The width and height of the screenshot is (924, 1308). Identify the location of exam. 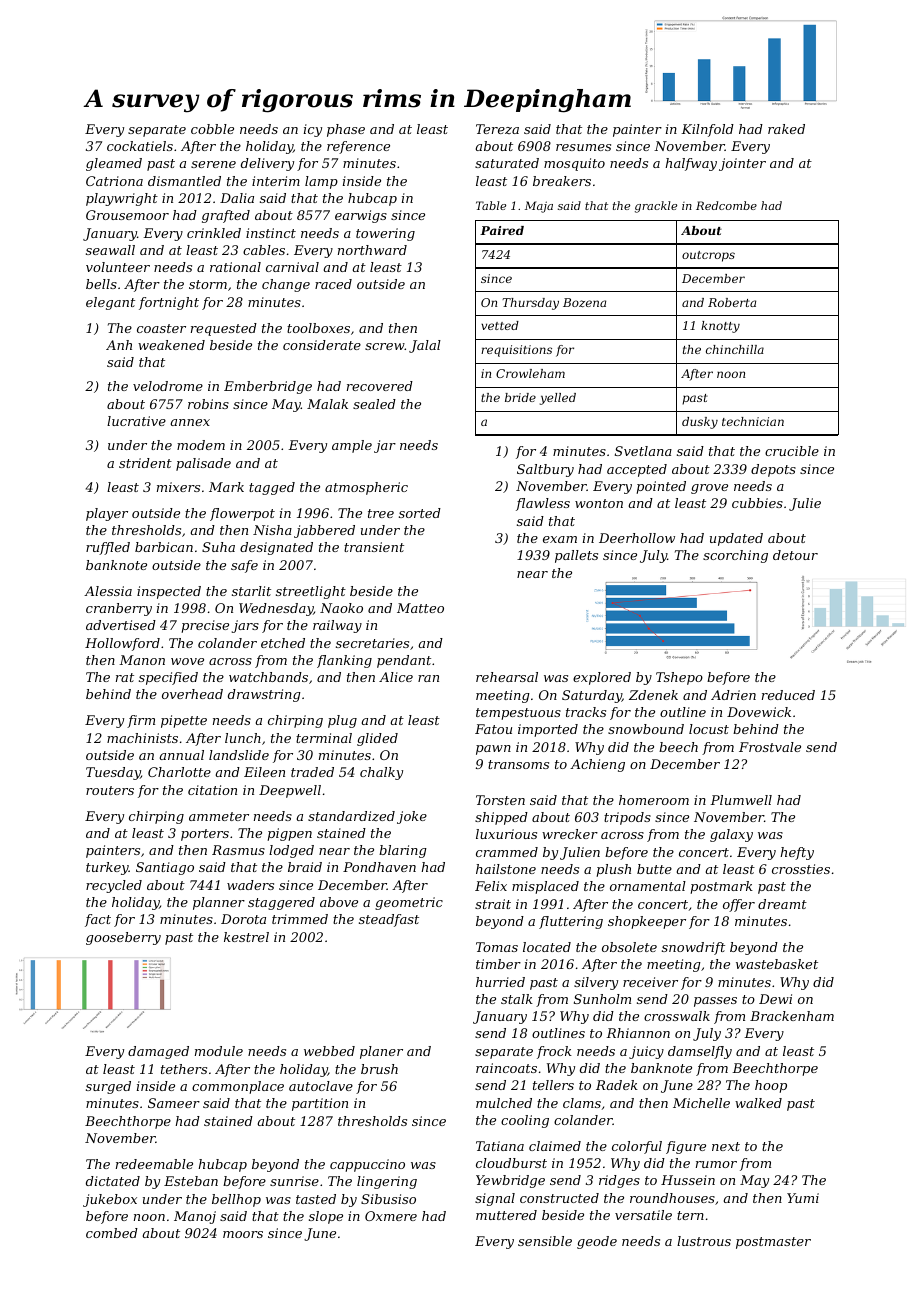
(560, 539).
